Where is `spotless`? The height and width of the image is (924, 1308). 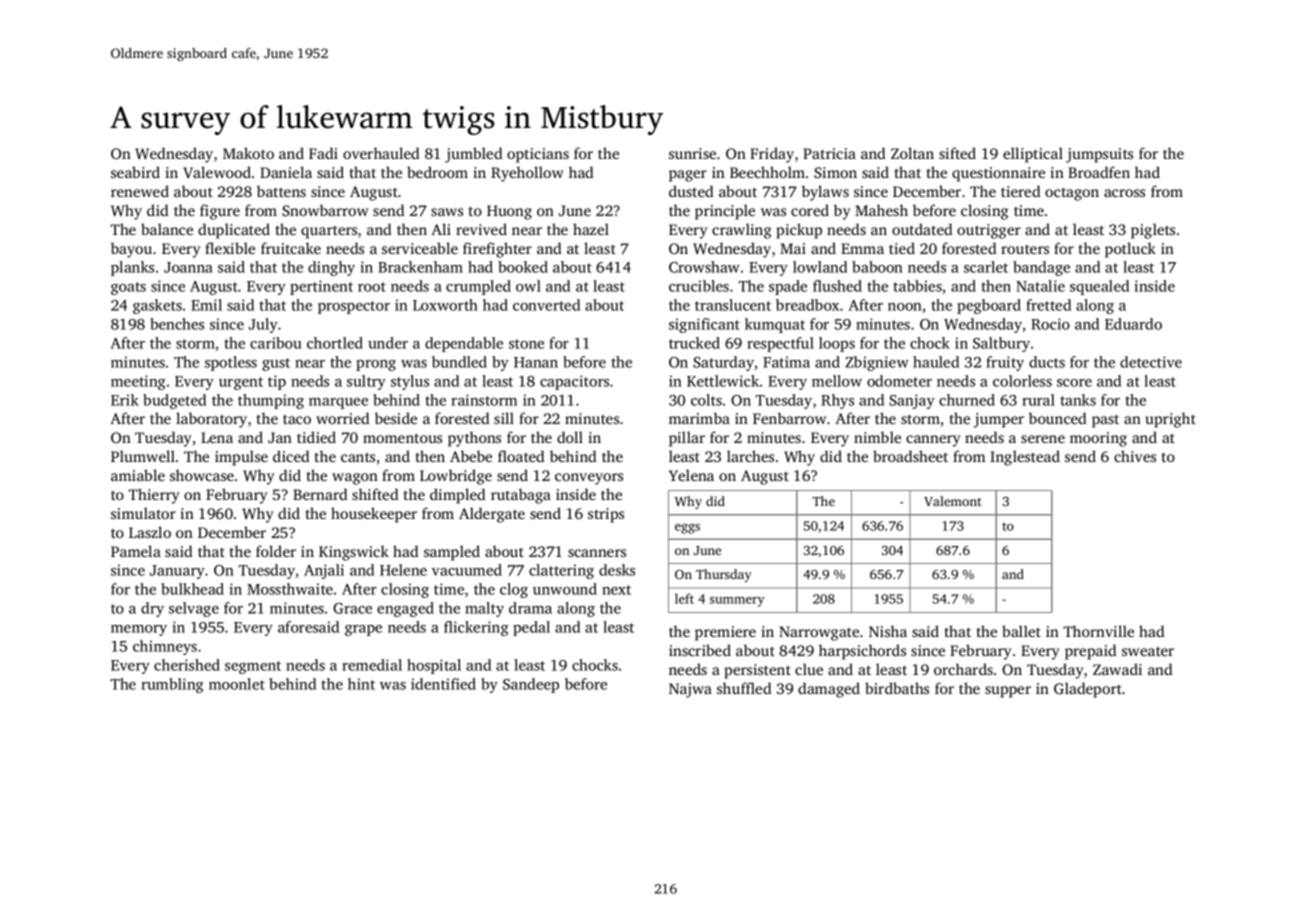 spotless is located at coordinates (231, 363).
